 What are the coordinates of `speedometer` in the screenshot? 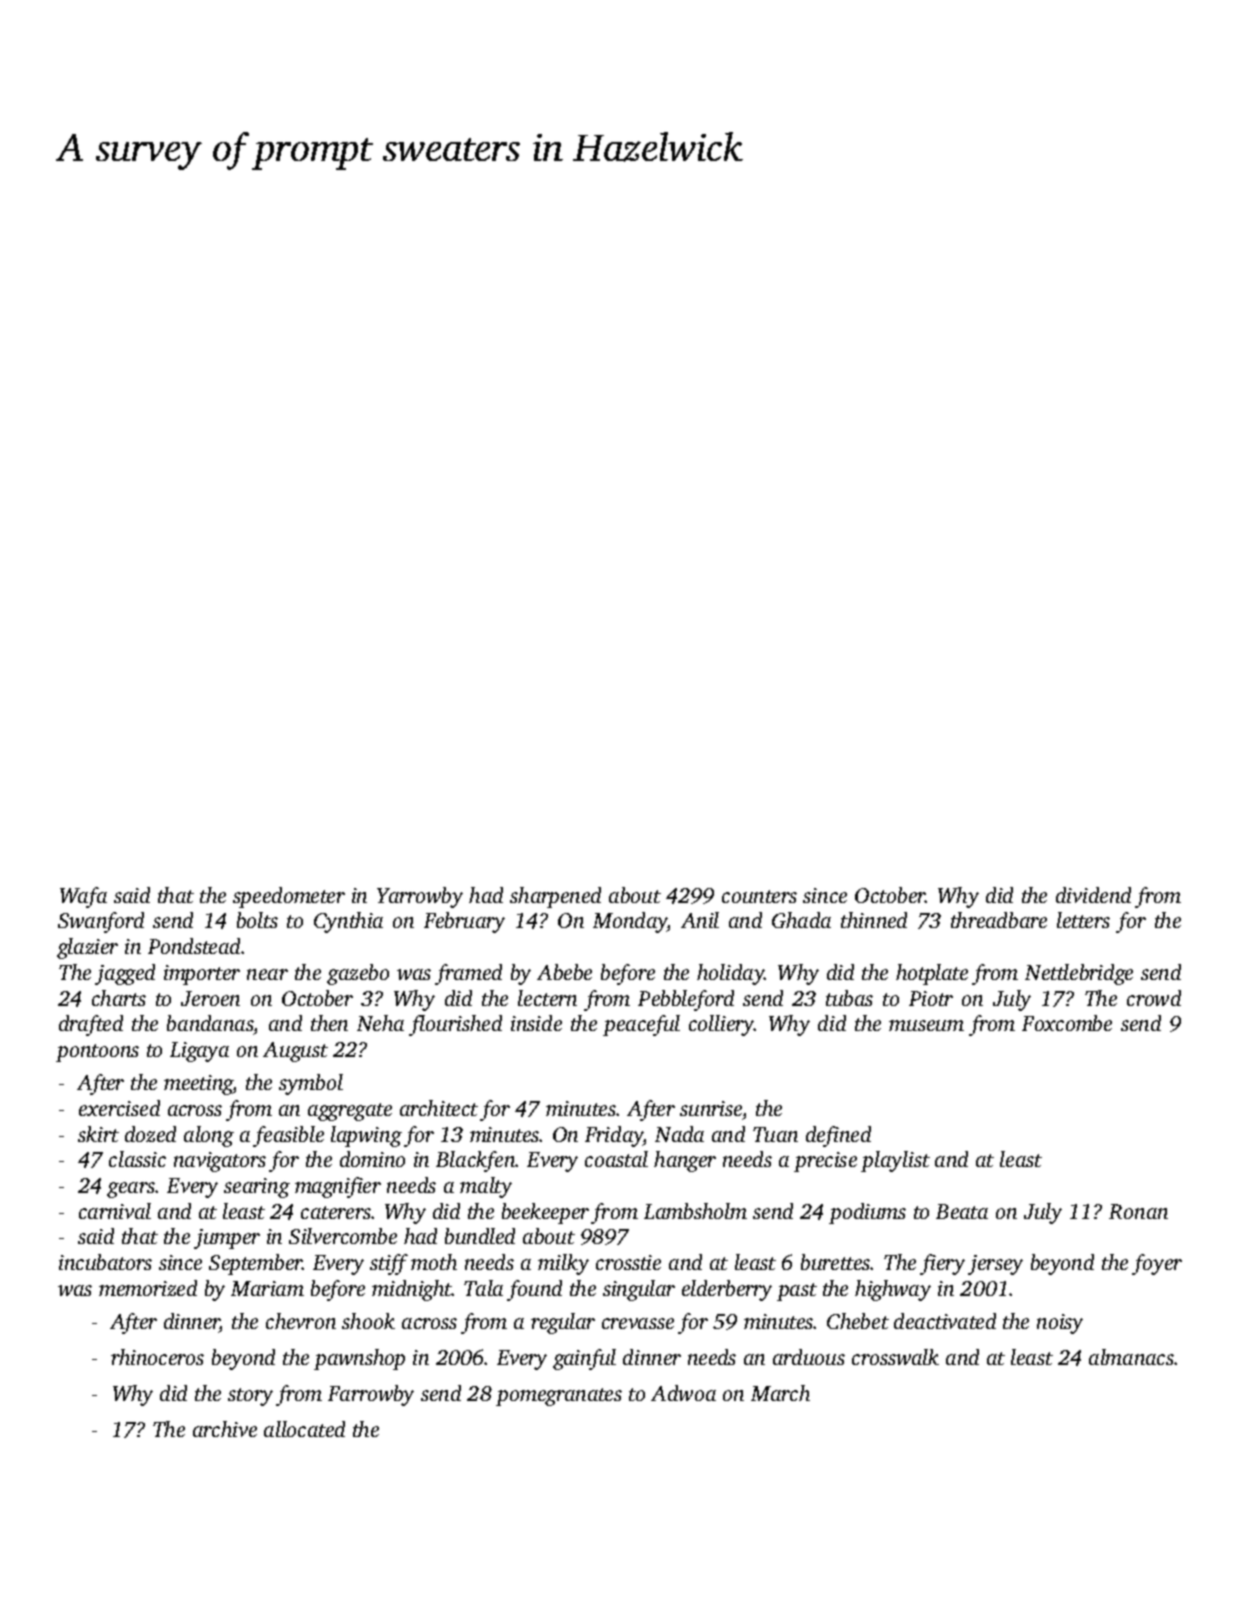 It's located at (289, 897).
